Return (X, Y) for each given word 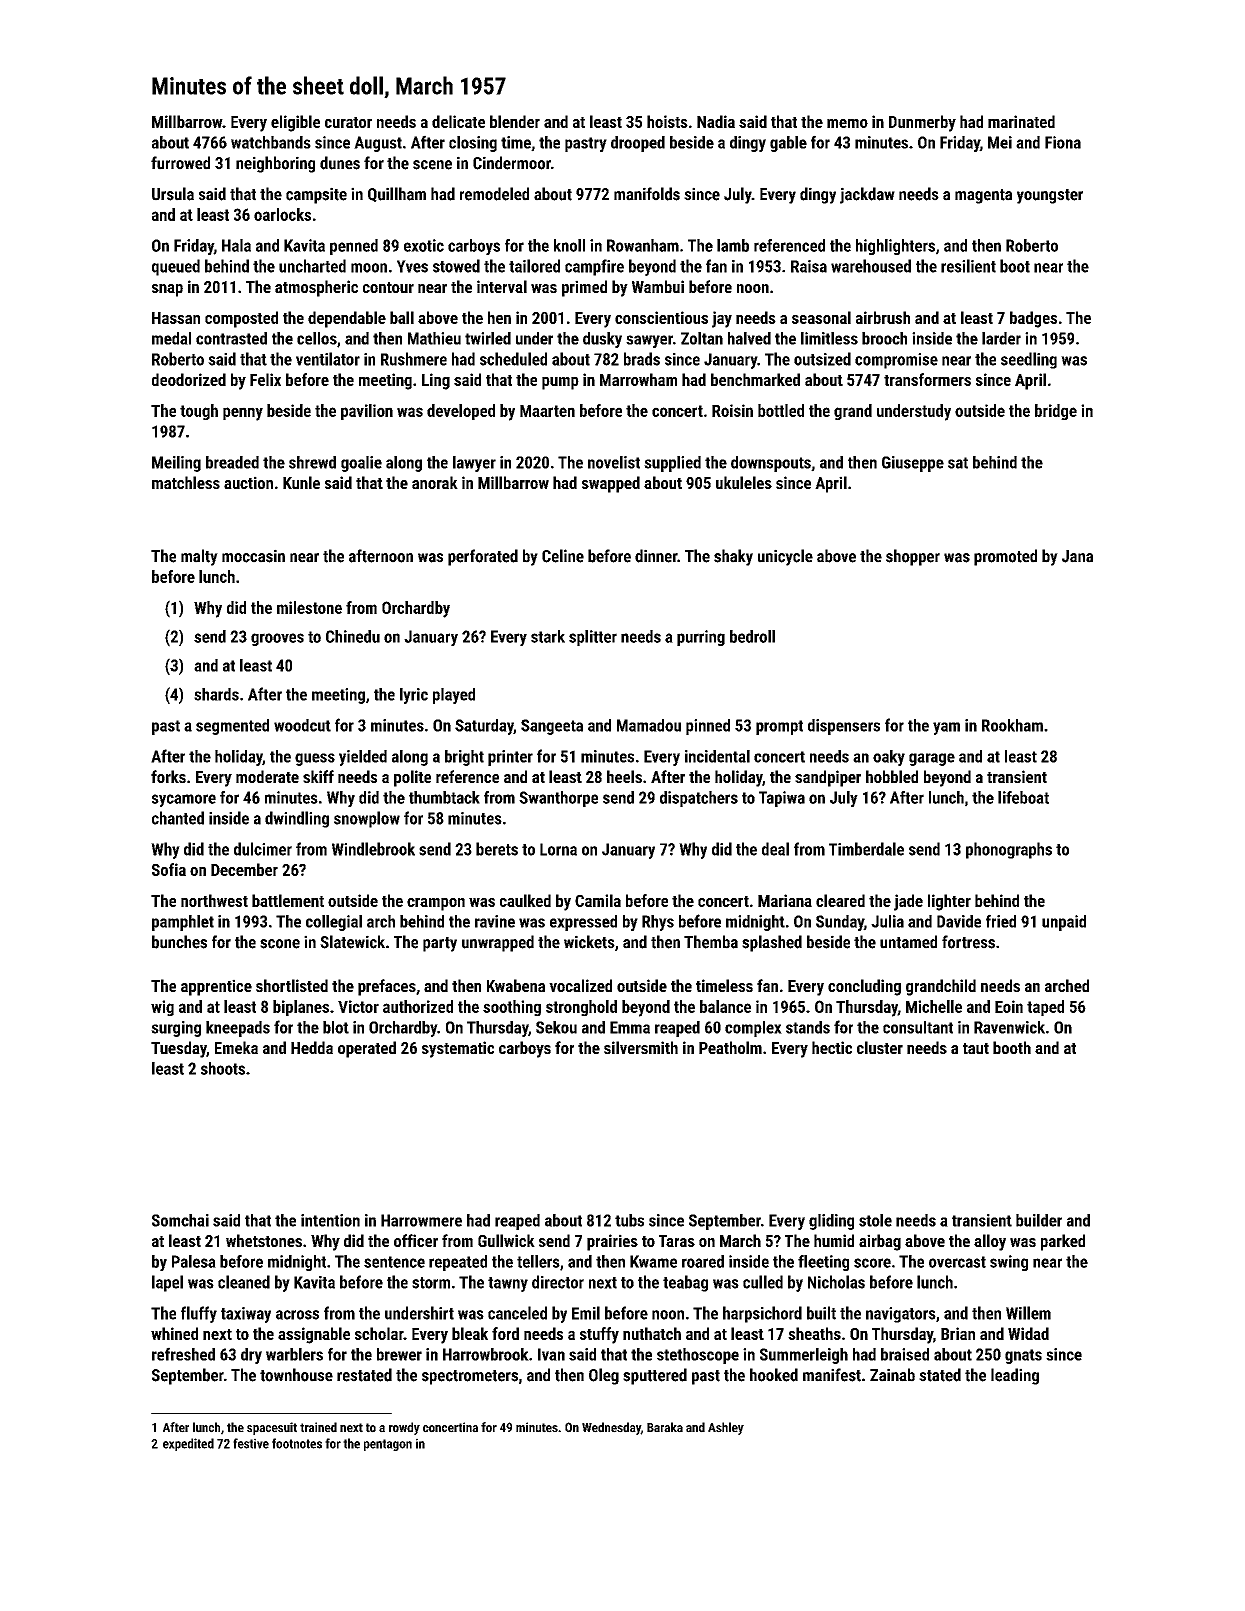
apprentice (216, 987)
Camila (598, 900)
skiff (318, 776)
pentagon (388, 1445)
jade (908, 902)
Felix (265, 379)
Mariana (785, 900)
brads (642, 359)
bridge (1056, 412)
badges (1033, 319)
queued (176, 267)
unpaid (1064, 923)
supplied (672, 464)
